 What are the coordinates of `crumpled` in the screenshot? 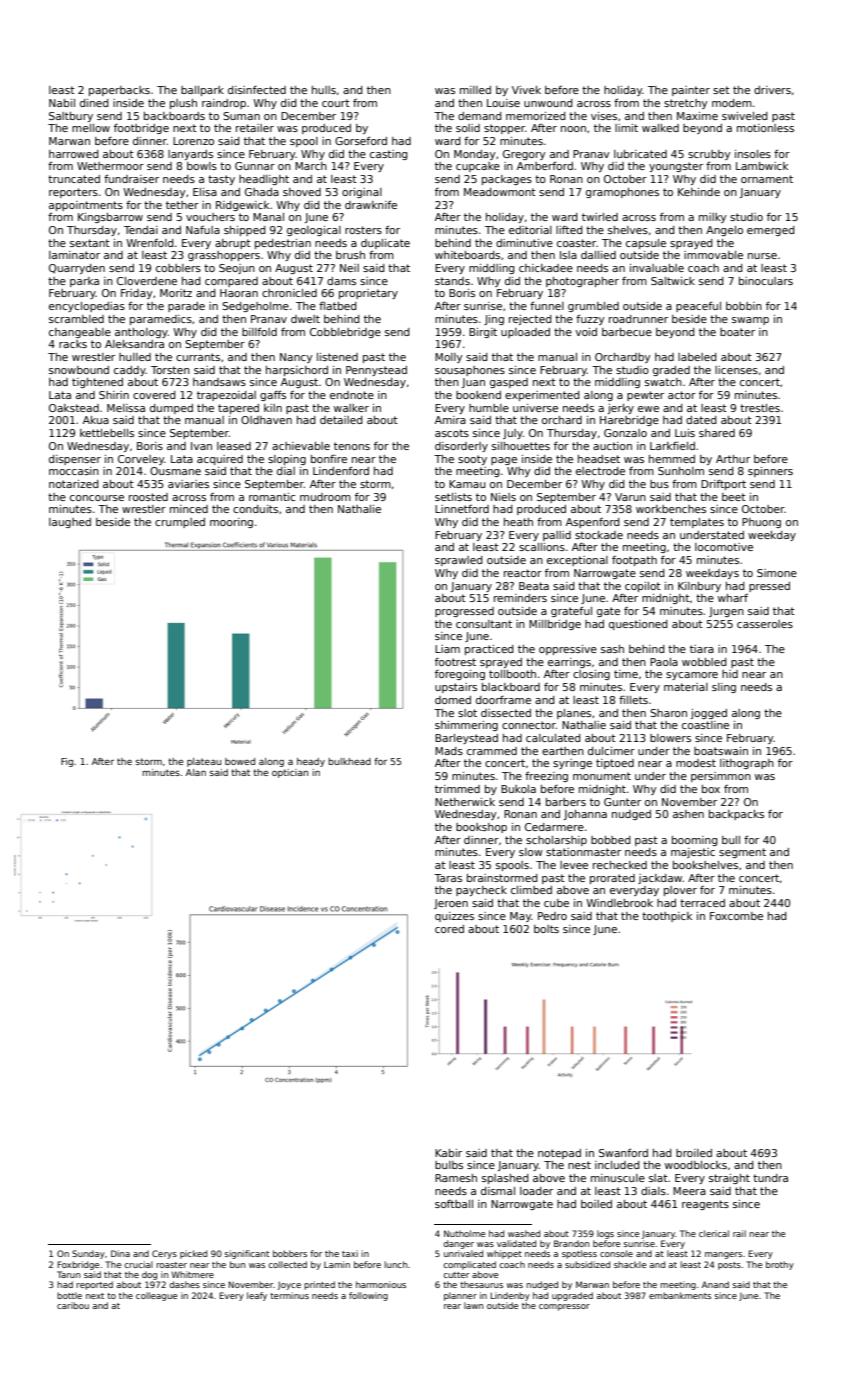 It's located at (180, 523).
